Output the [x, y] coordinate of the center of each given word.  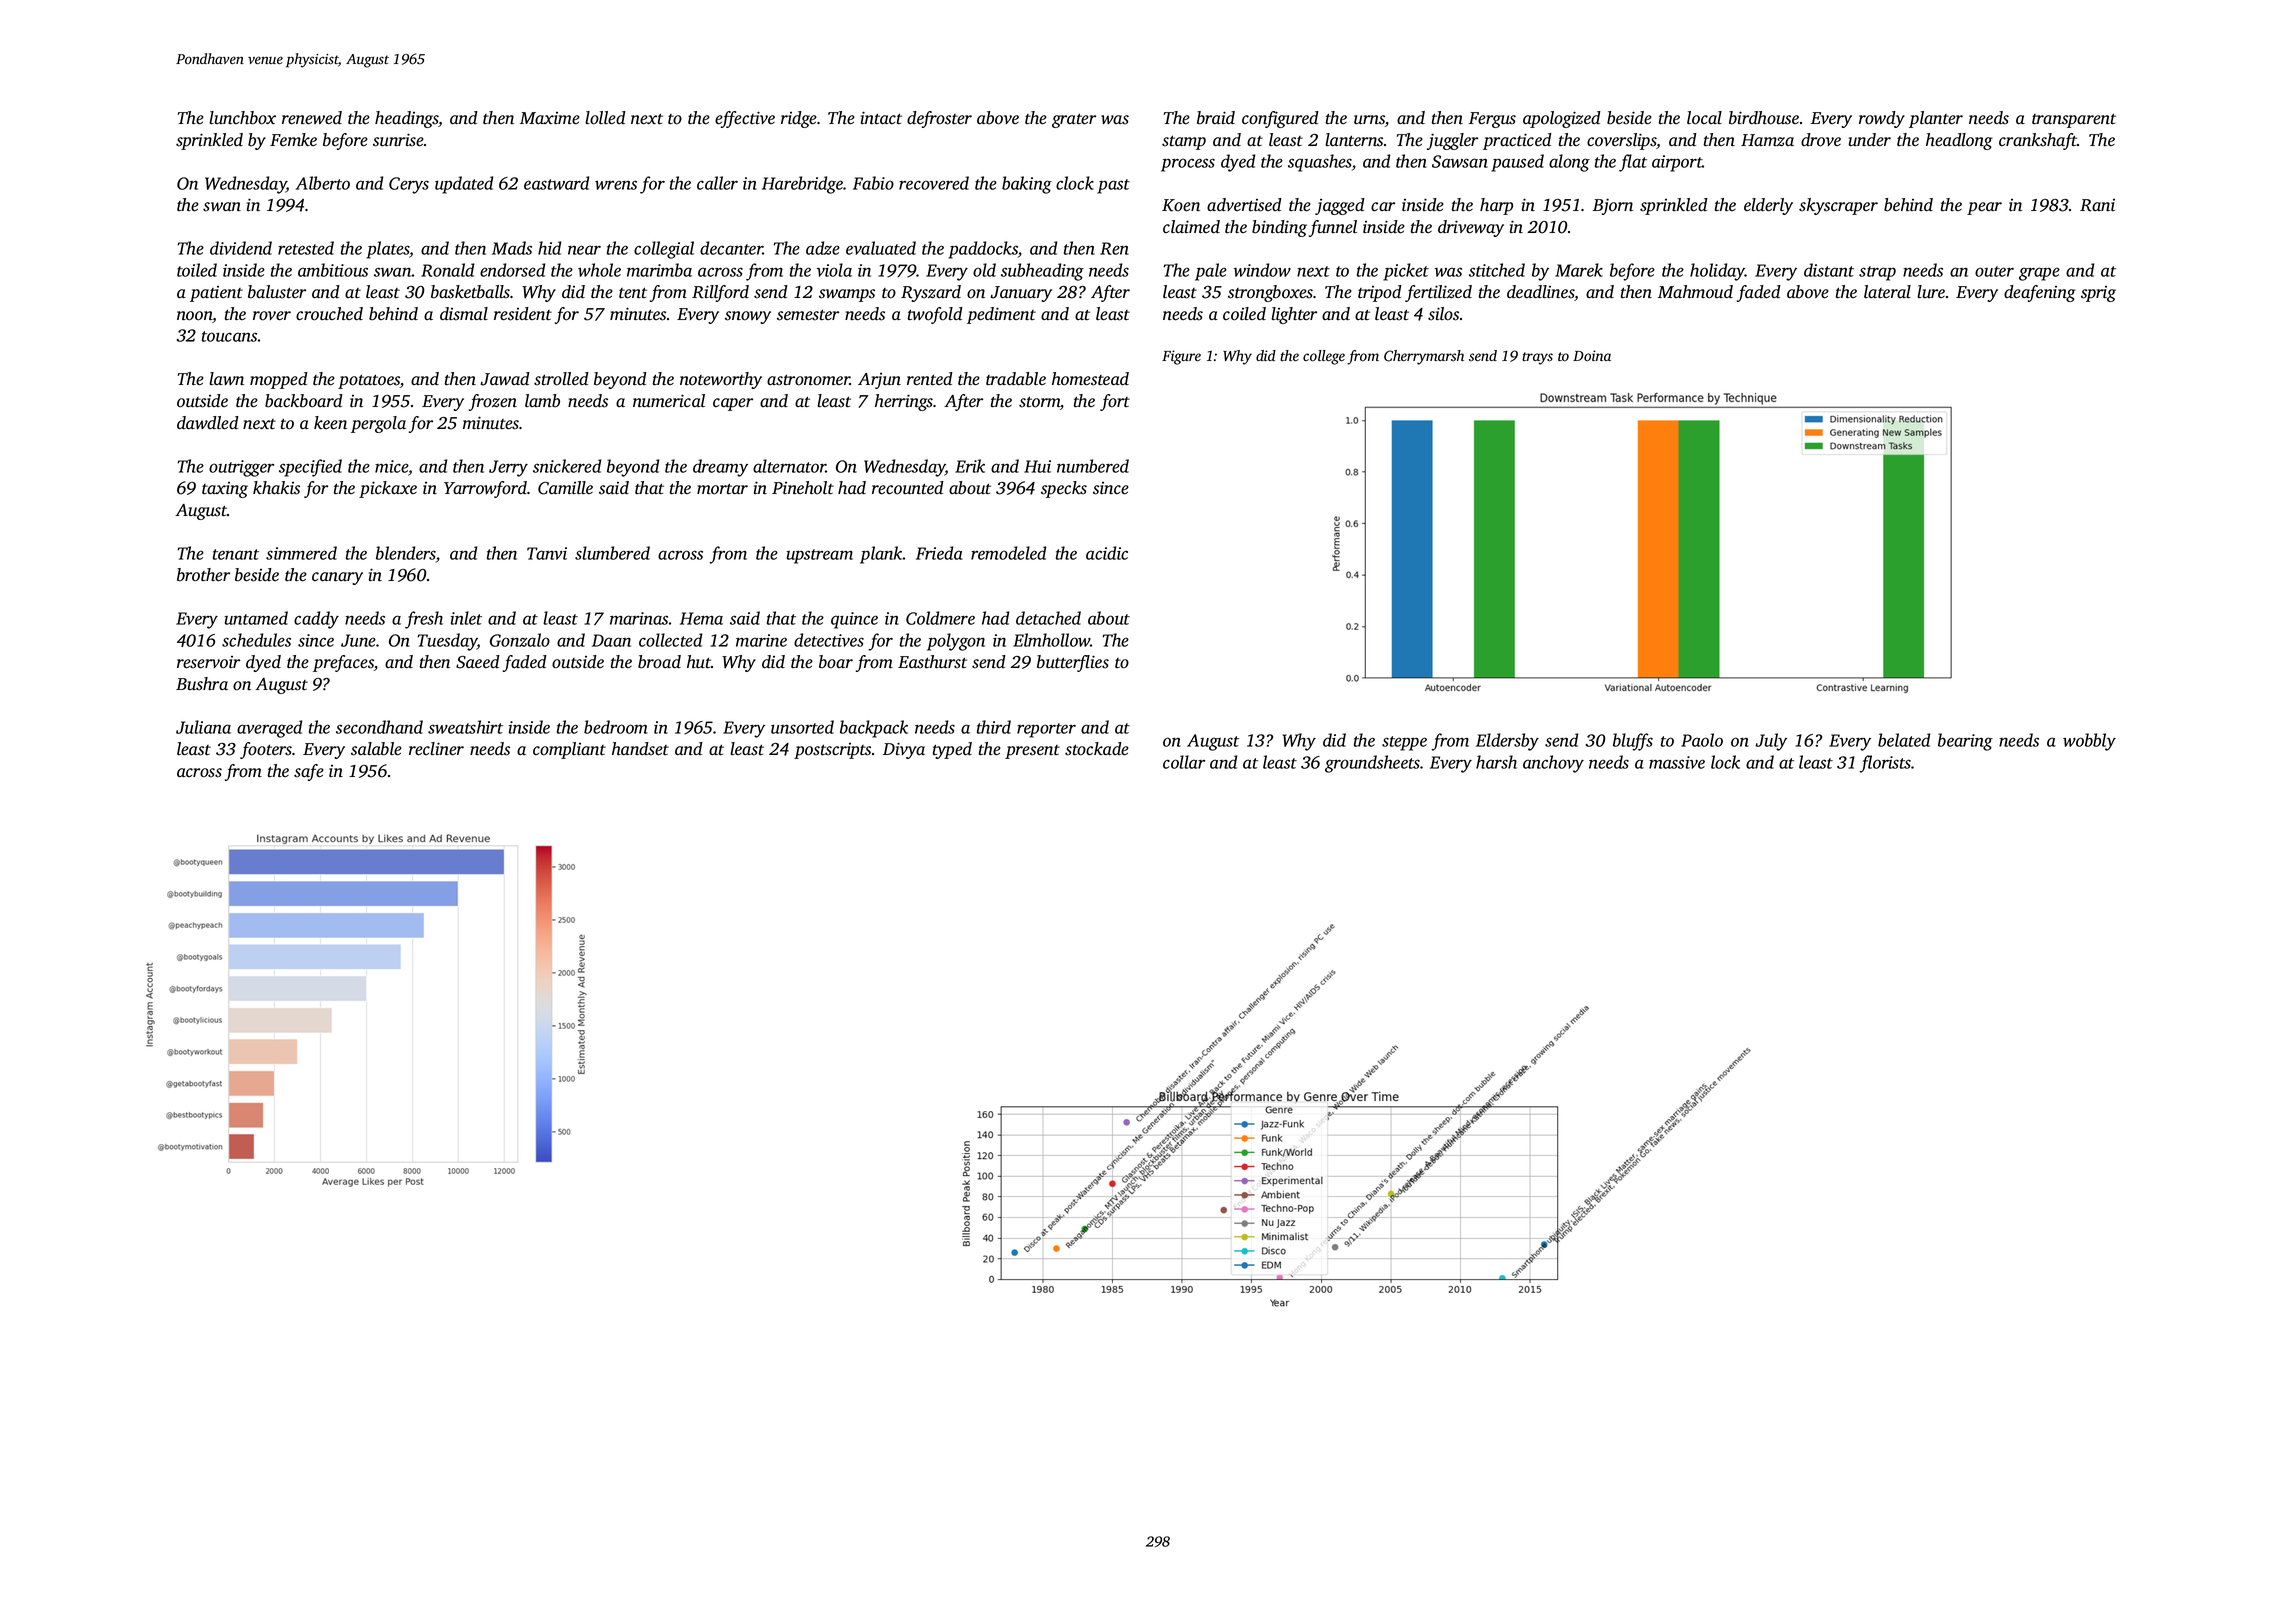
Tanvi [547, 553]
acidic [1107, 553]
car [1383, 206]
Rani [2097, 205]
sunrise [398, 140]
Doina [1592, 356]
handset [640, 749]
